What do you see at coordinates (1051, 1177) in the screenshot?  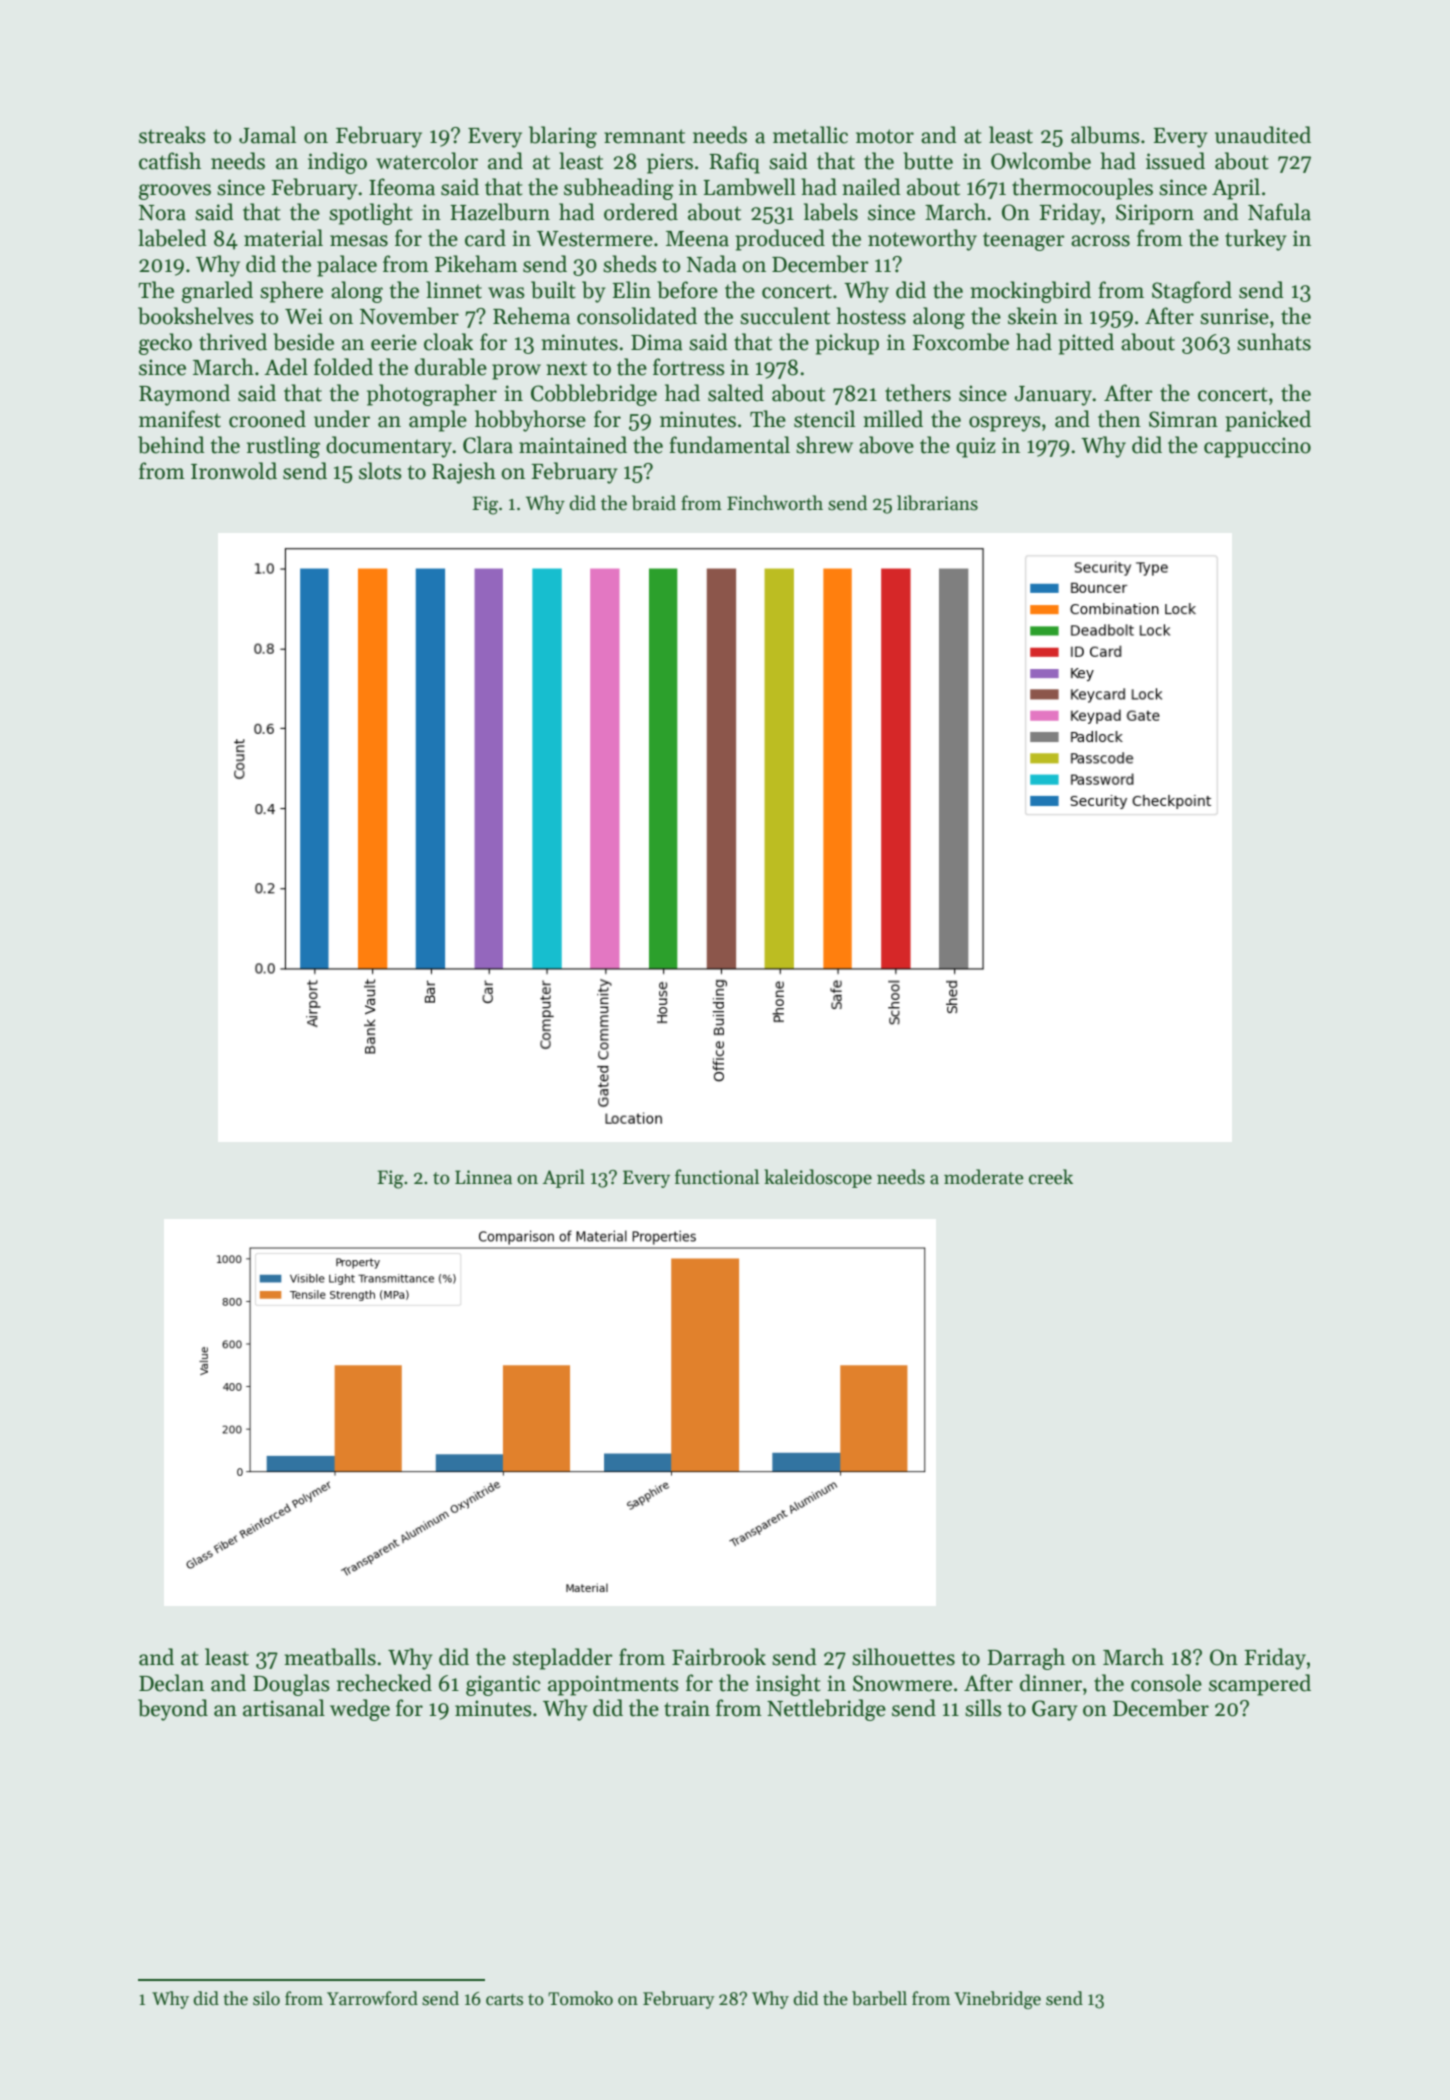 I see `creek` at bounding box center [1051, 1177].
